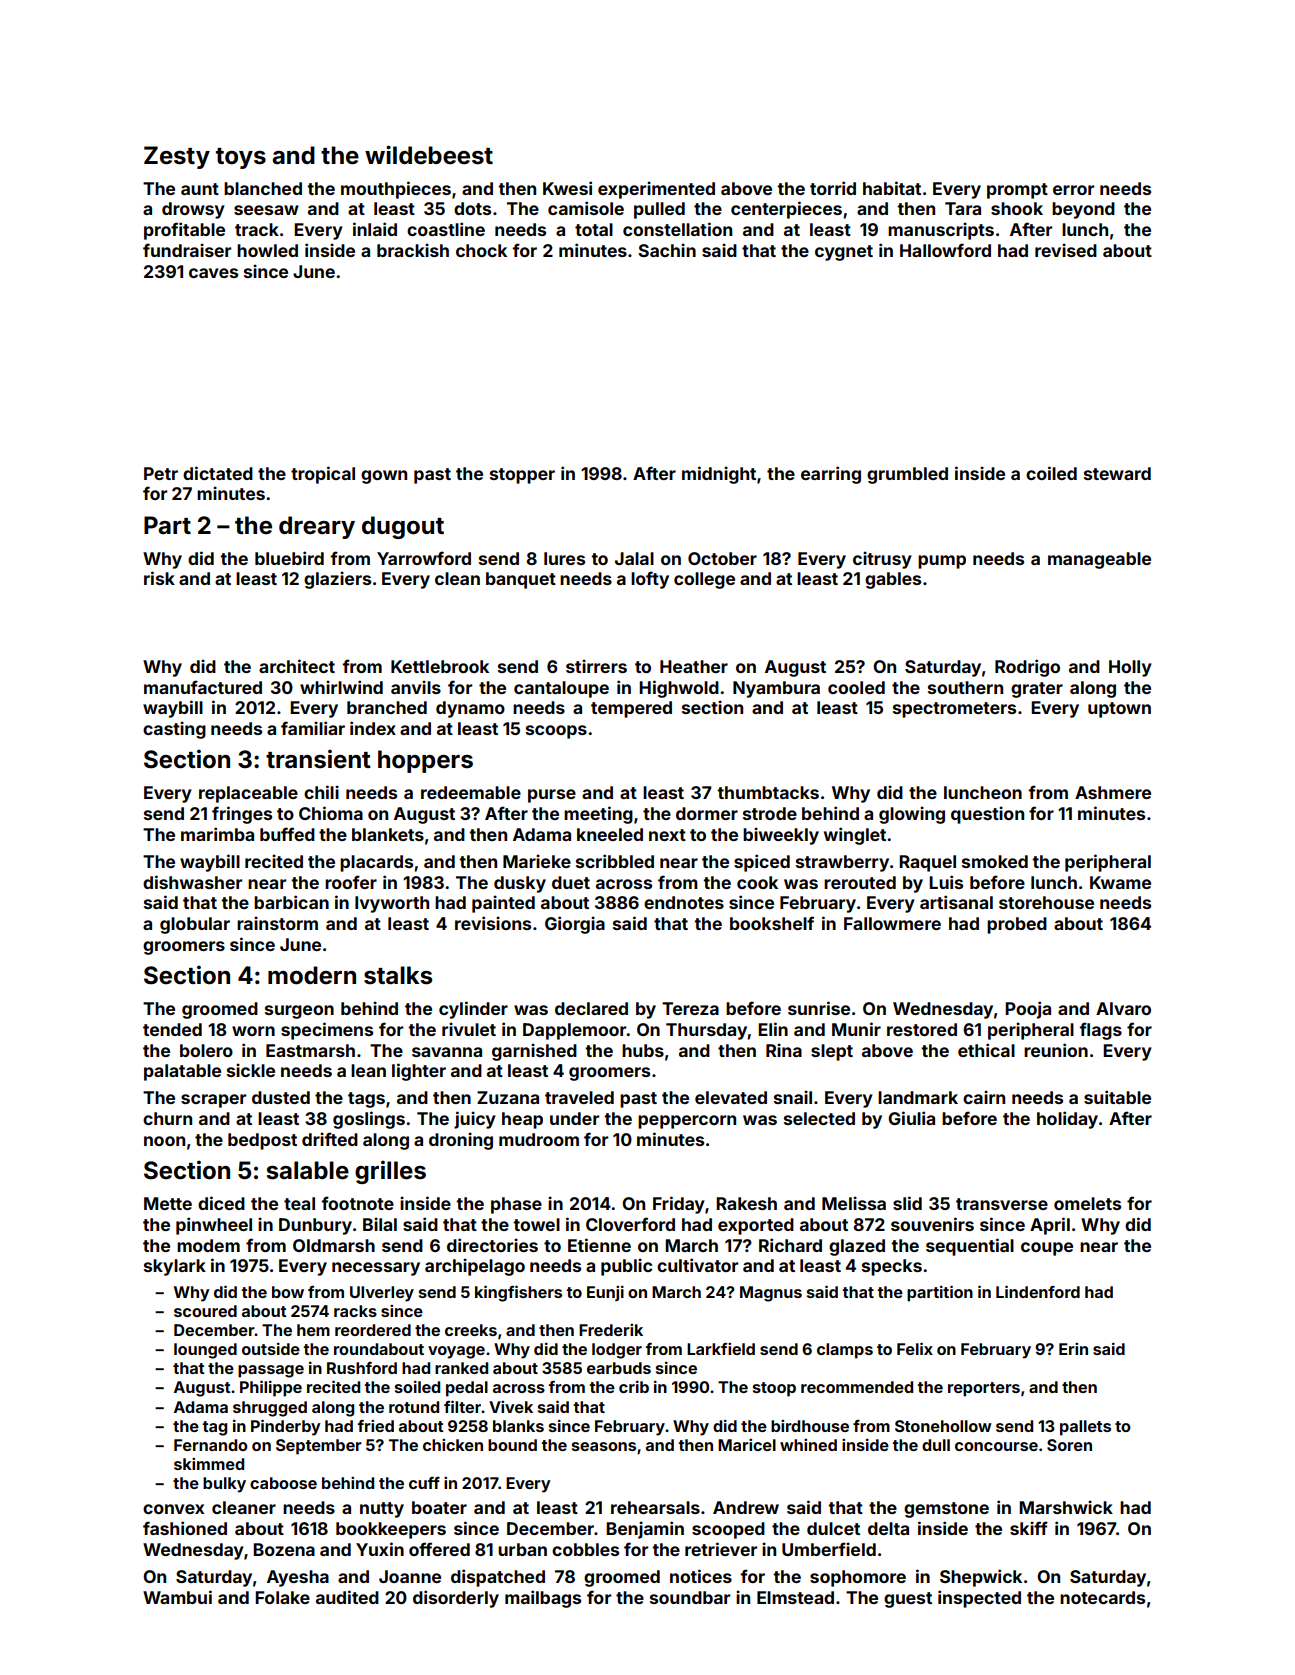 This screenshot has width=1295, height=1675. What do you see at coordinates (1117, 473) in the screenshot?
I see `steward` at bounding box center [1117, 473].
